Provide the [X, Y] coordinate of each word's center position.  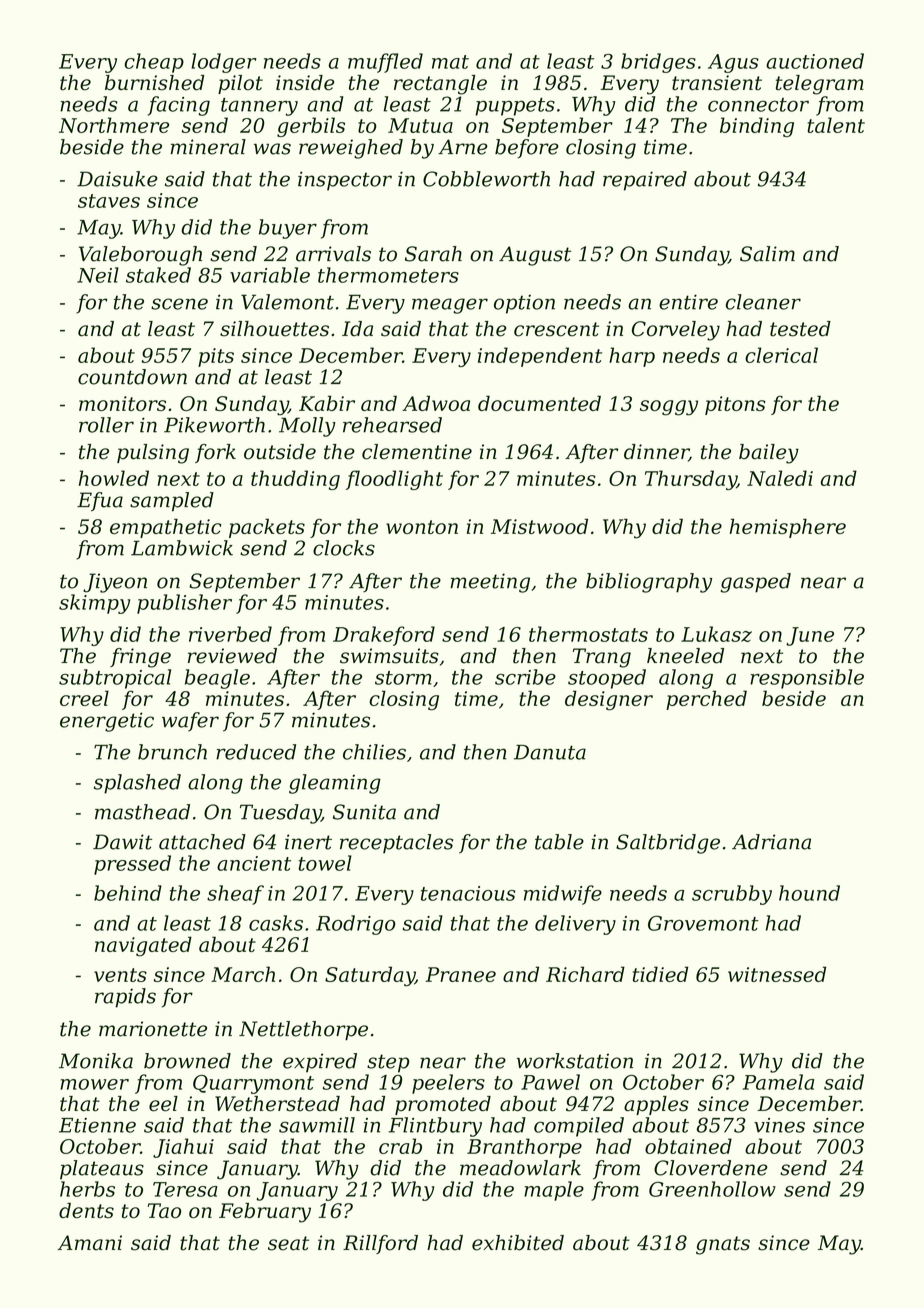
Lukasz [716, 634]
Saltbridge [668, 844]
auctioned [815, 61]
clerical [781, 355]
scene [179, 304]
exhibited [518, 1243]
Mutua [420, 125]
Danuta [550, 752]
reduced [256, 752]
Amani [89, 1243]
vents [120, 975]
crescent [556, 329]
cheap [154, 63]
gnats [723, 1245]
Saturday [370, 976]
